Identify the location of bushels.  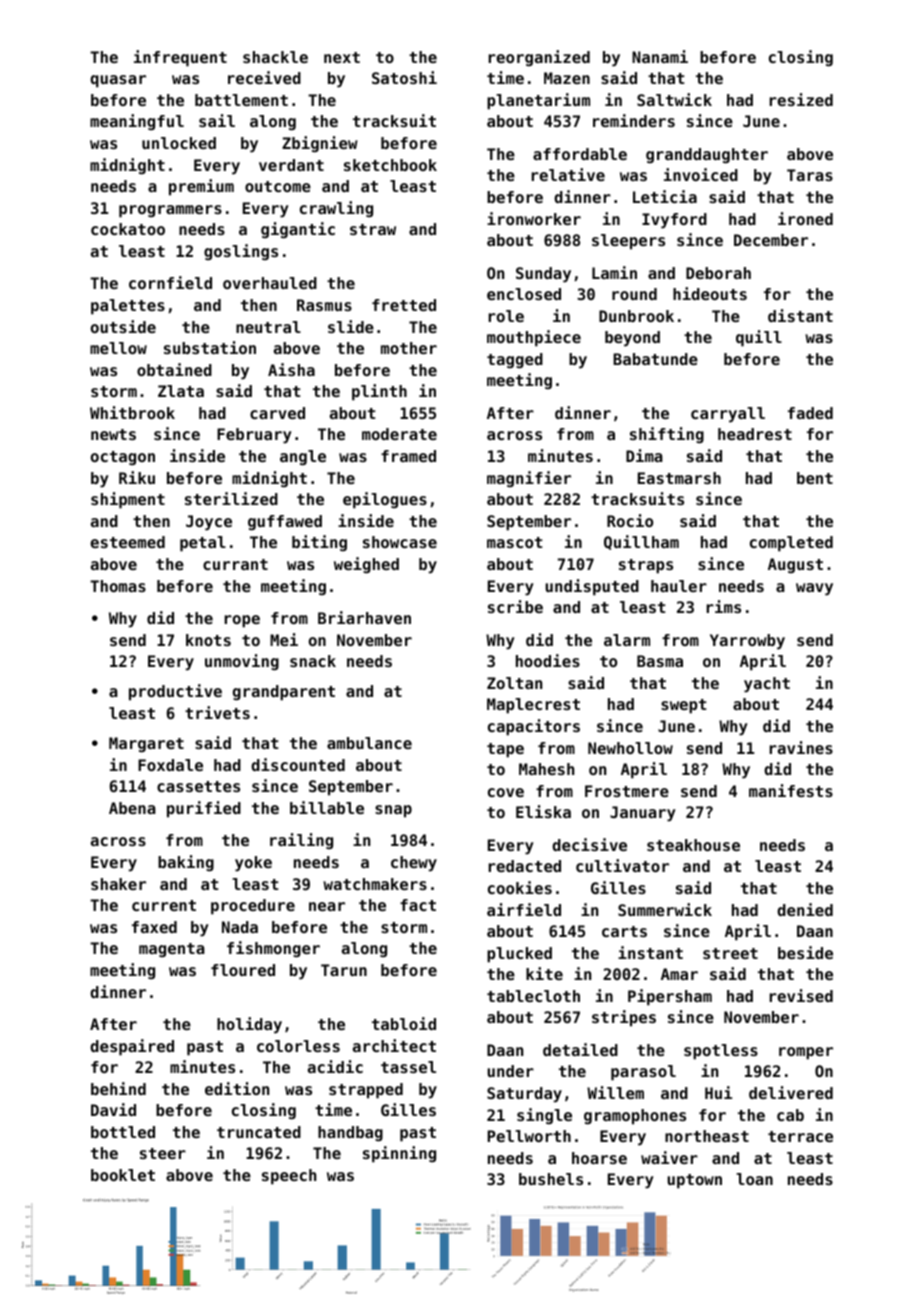
(551, 1179).
